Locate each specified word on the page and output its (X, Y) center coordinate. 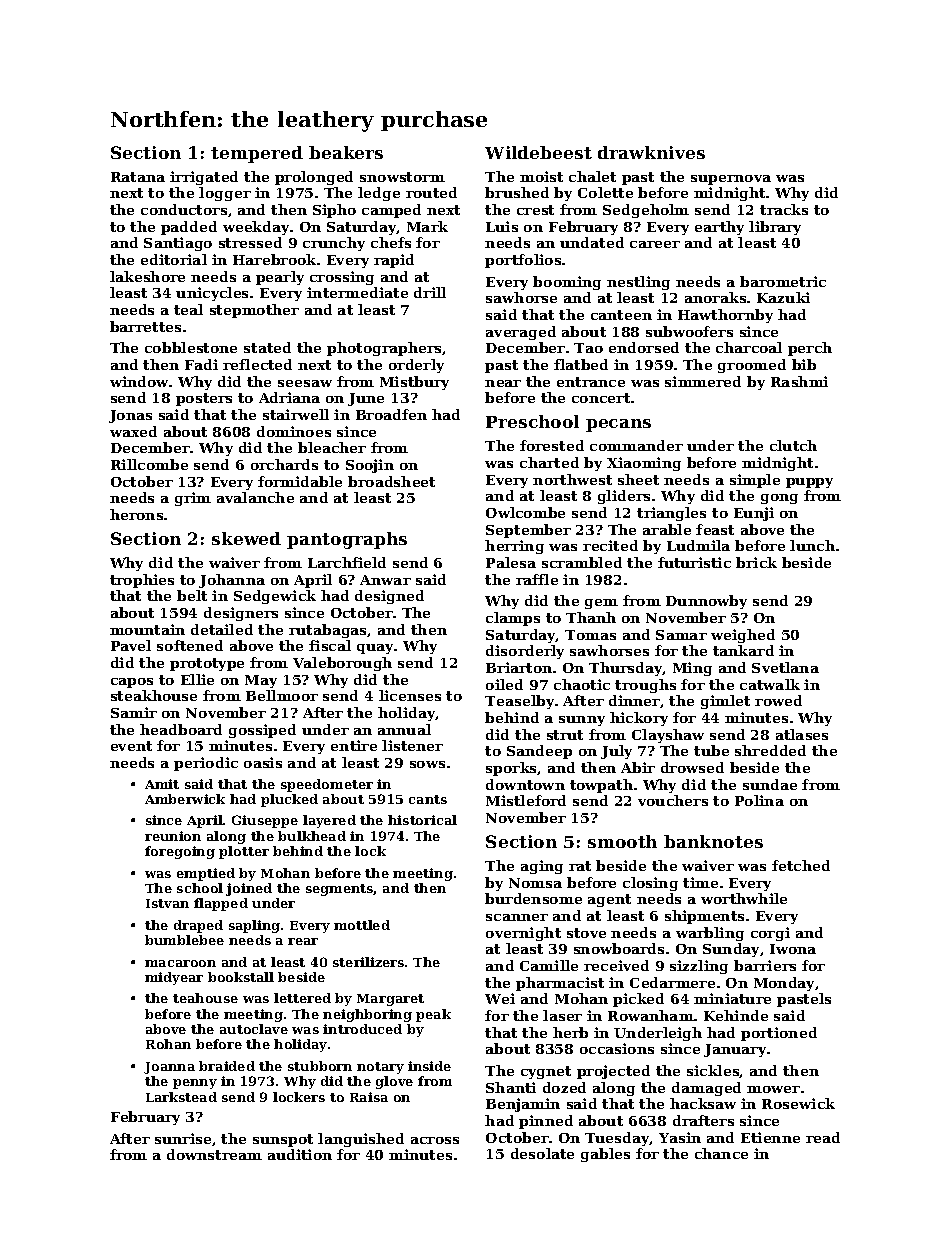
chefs (391, 242)
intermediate (357, 292)
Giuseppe (265, 821)
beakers (346, 152)
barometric (783, 281)
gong (779, 499)
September (528, 531)
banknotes (713, 841)
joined (249, 889)
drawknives (651, 152)
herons (136, 514)
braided (227, 1066)
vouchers (673, 800)
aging (542, 867)
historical (422, 820)
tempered (257, 154)
